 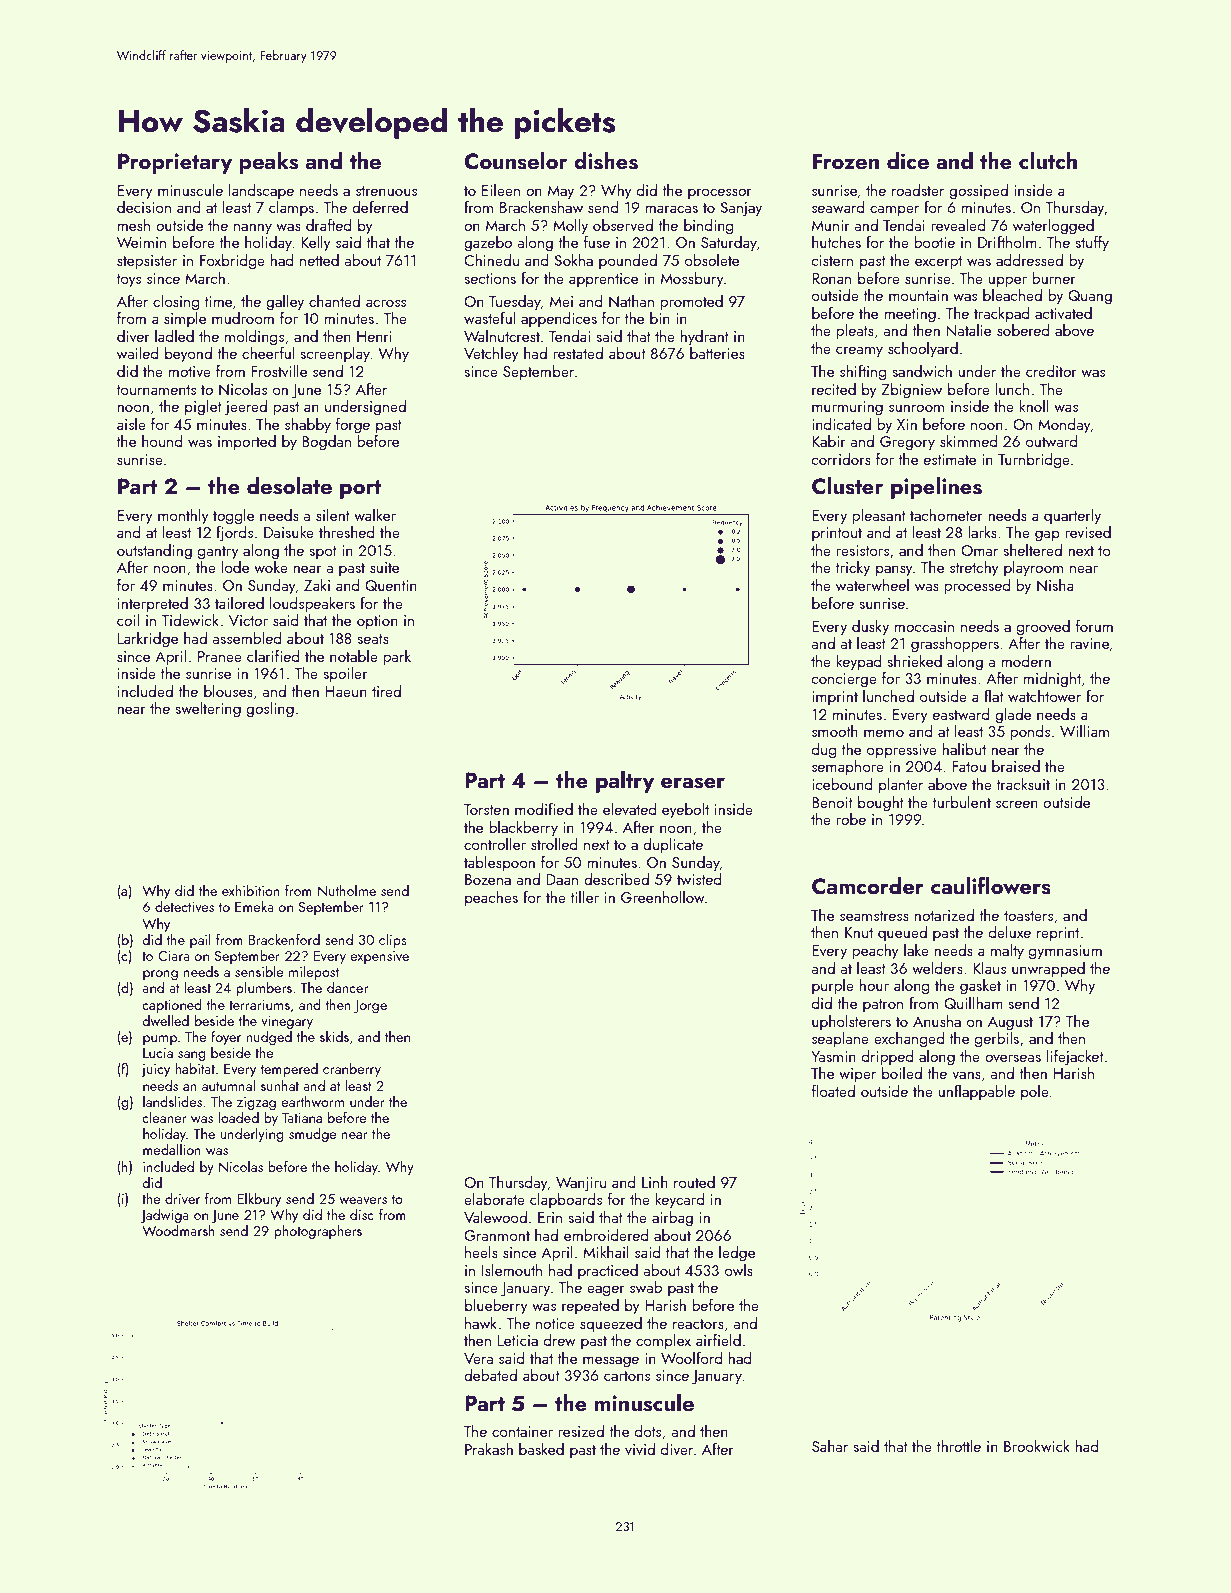 What do you see at coordinates (901, 785) in the document?
I see `planter` at bounding box center [901, 785].
